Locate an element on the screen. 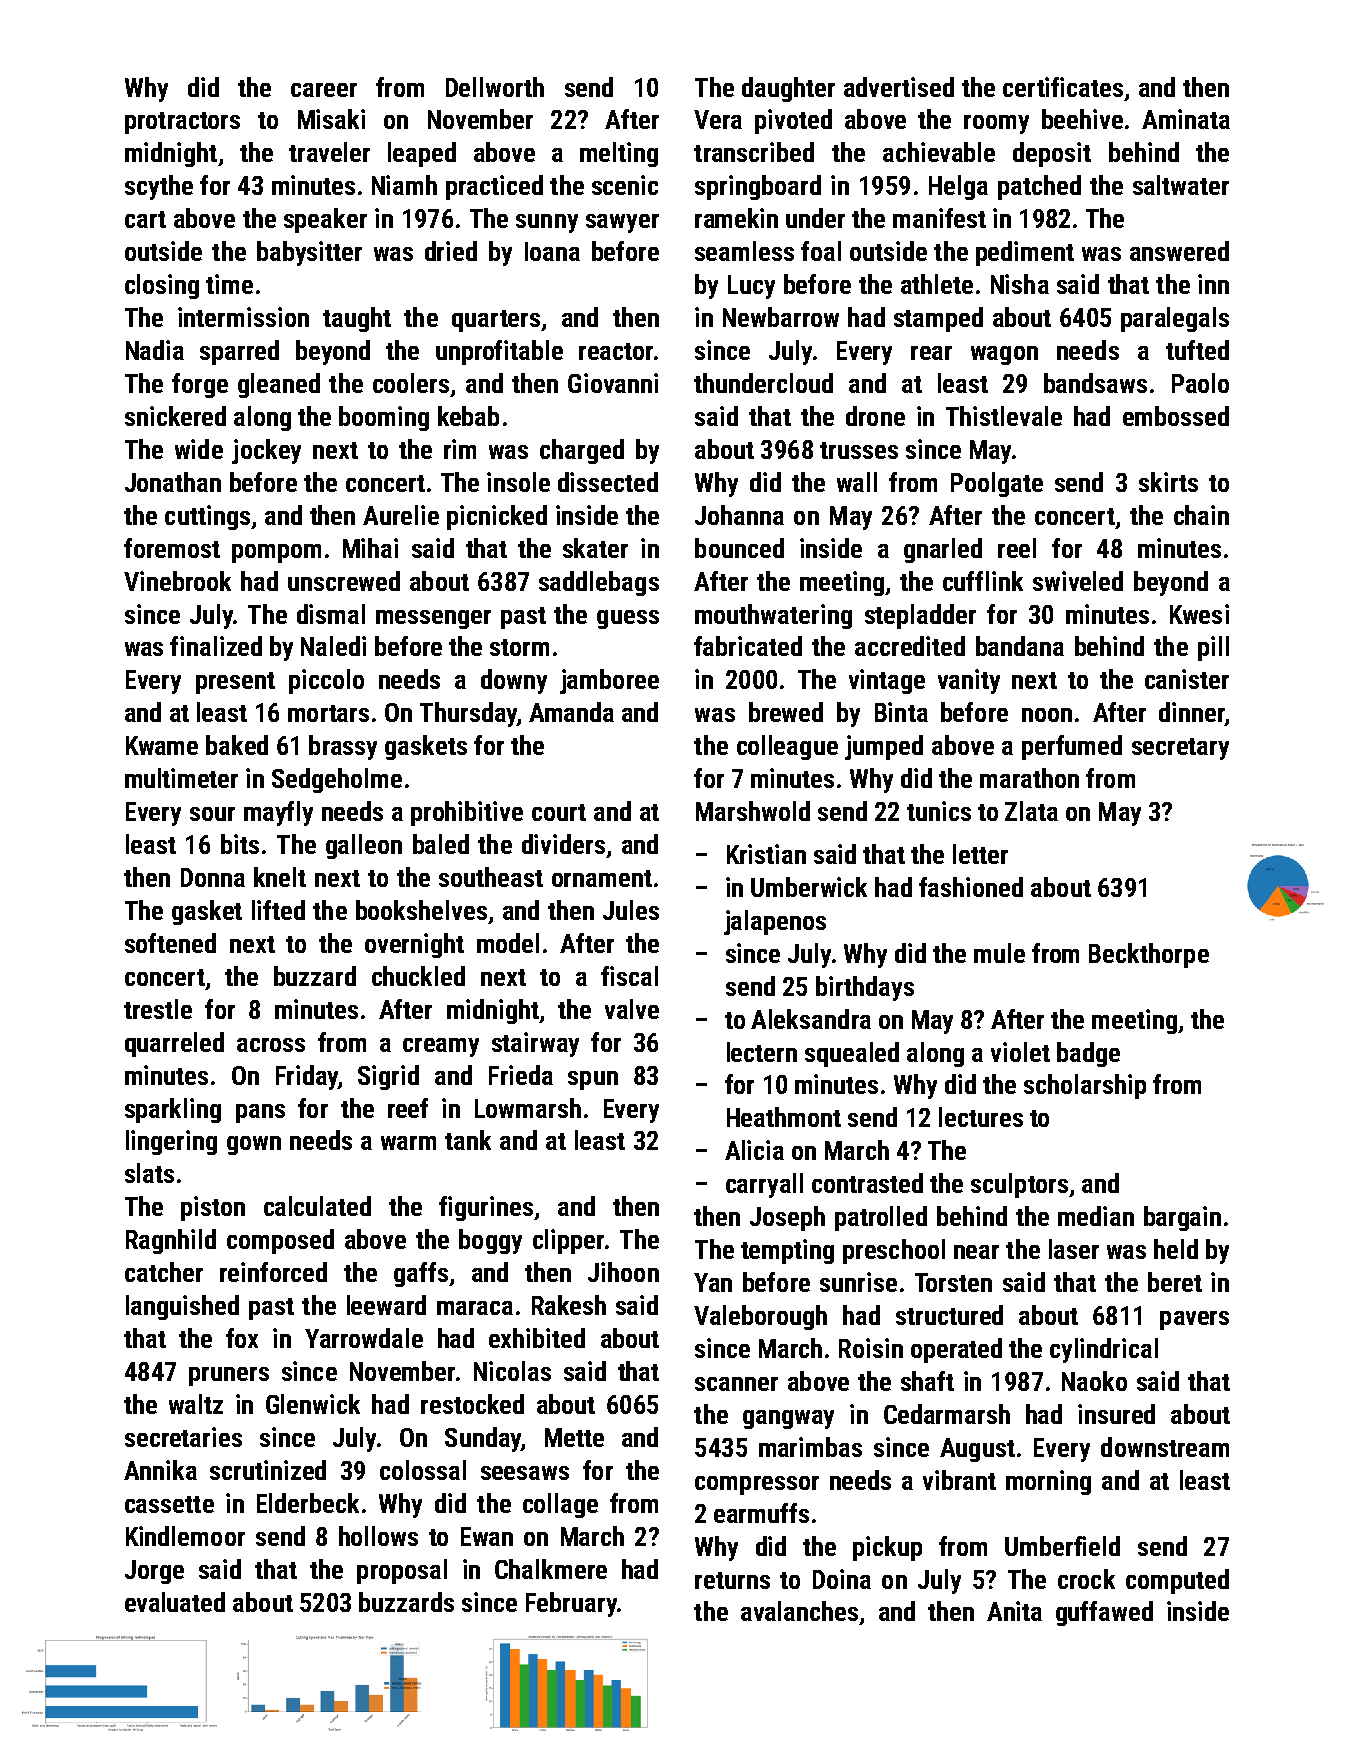 The image size is (1354, 1753). reactor is located at coordinates (616, 351).
